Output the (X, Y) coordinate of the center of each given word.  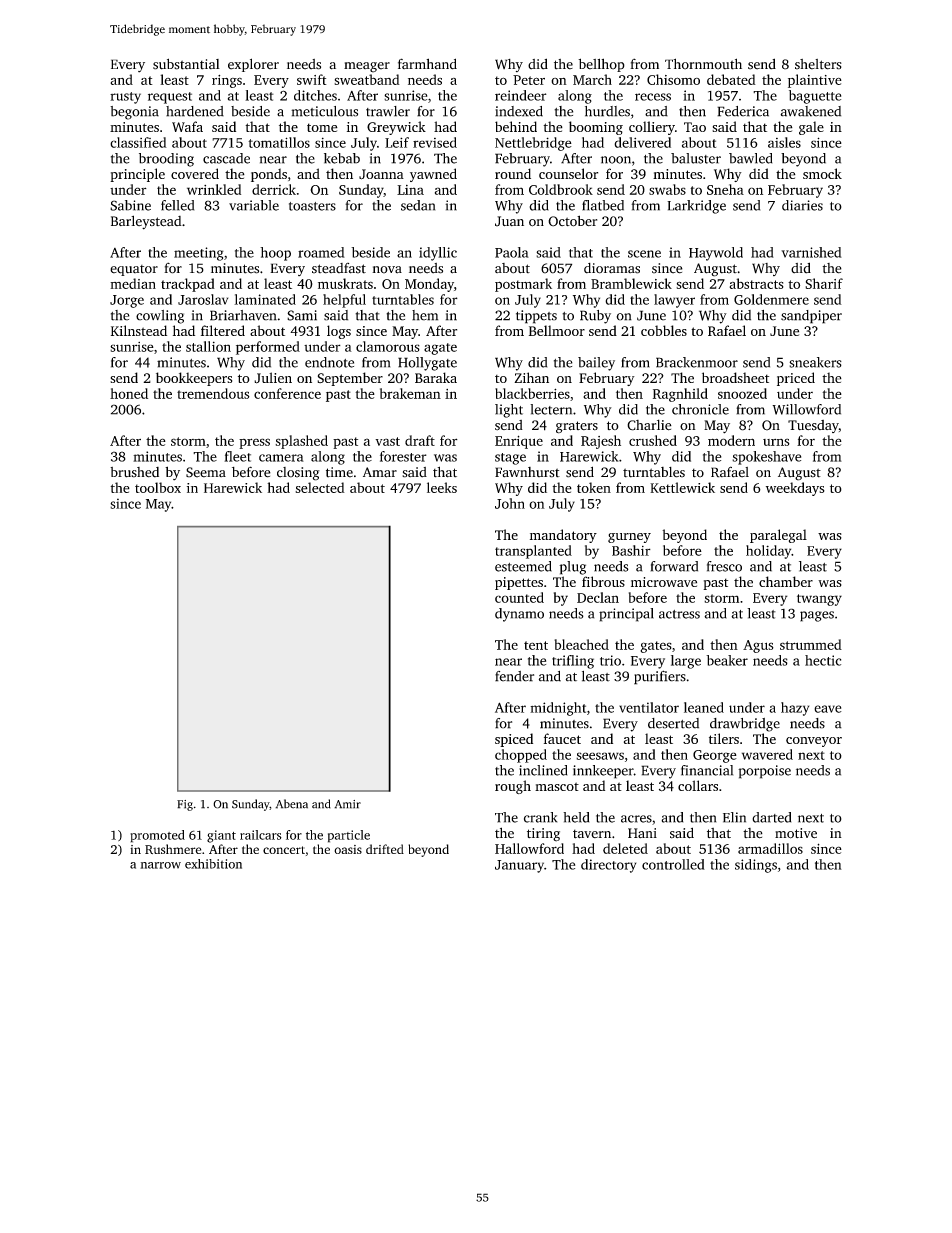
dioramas (612, 268)
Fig (185, 805)
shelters (818, 64)
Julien (273, 378)
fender (514, 676)
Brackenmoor (697, 362)
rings (227, 81)
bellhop (601, 65)
